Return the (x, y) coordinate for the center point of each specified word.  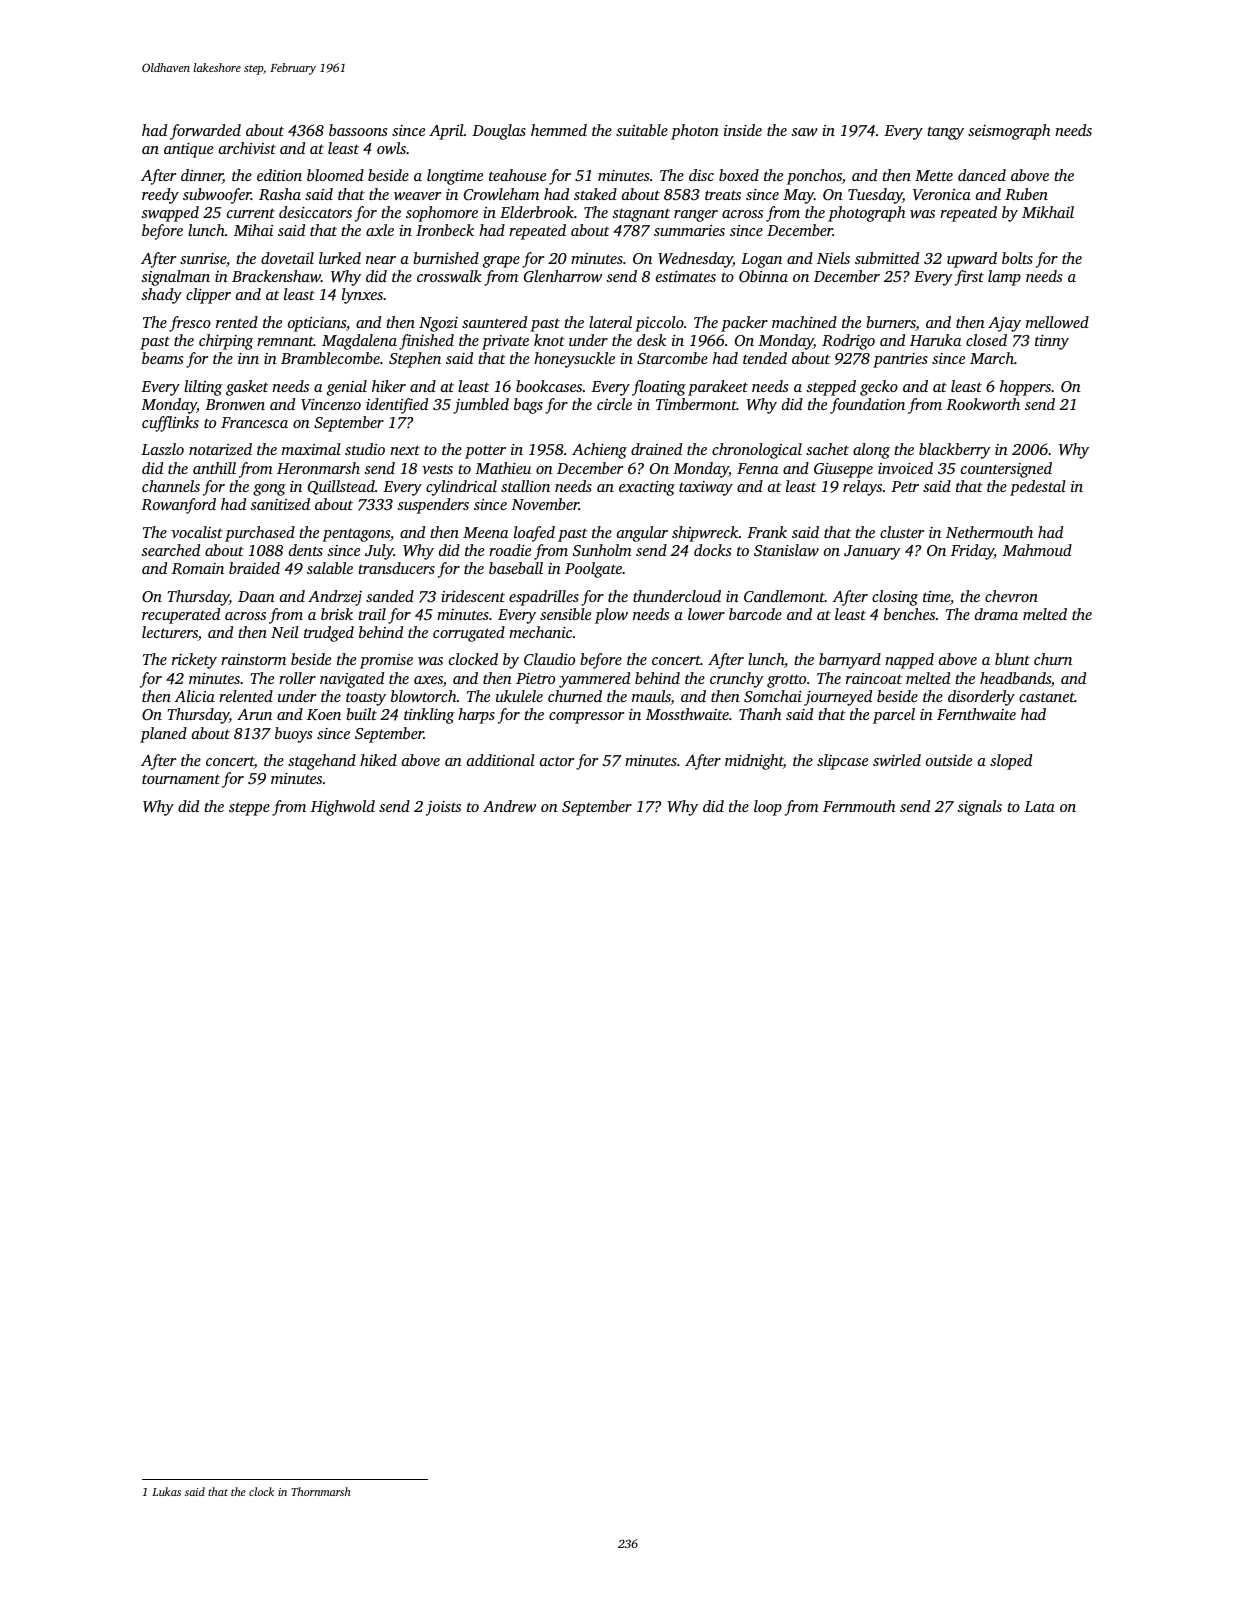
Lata (1039, 806)
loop (768, 808)
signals (979, 808)
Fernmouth (859, 806)
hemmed (559, 130)
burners (891, 323)
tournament (181, 779)
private (505, 342)
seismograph (1009, 132)
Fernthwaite (976, 714)
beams (162, 358)
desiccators (315, 212)
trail (372, 614)
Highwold (343, 808)
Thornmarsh (321, 1491)
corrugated (469, 634)
